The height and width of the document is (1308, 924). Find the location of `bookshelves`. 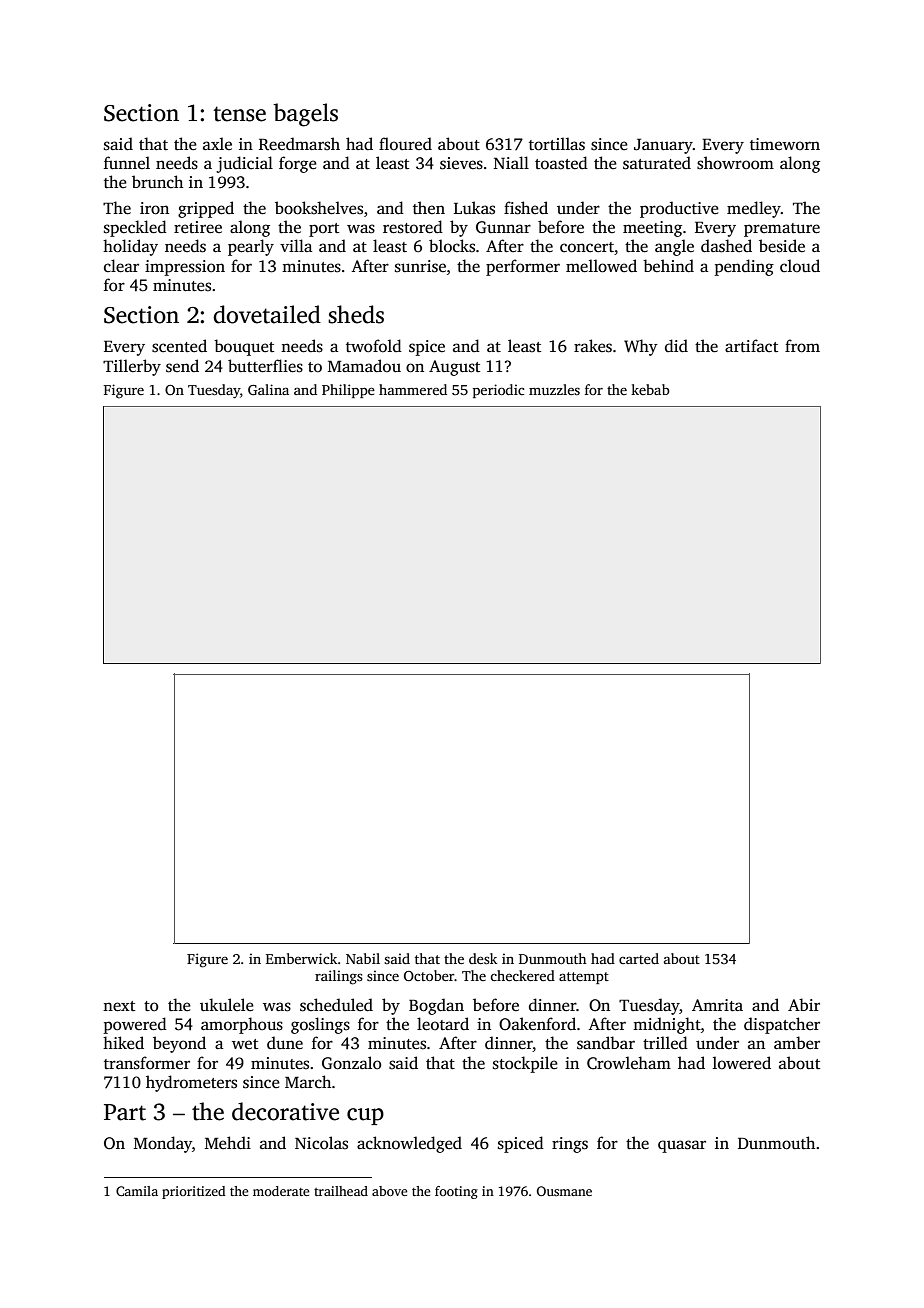

bookshelves is located at coordinates (319, 208).
